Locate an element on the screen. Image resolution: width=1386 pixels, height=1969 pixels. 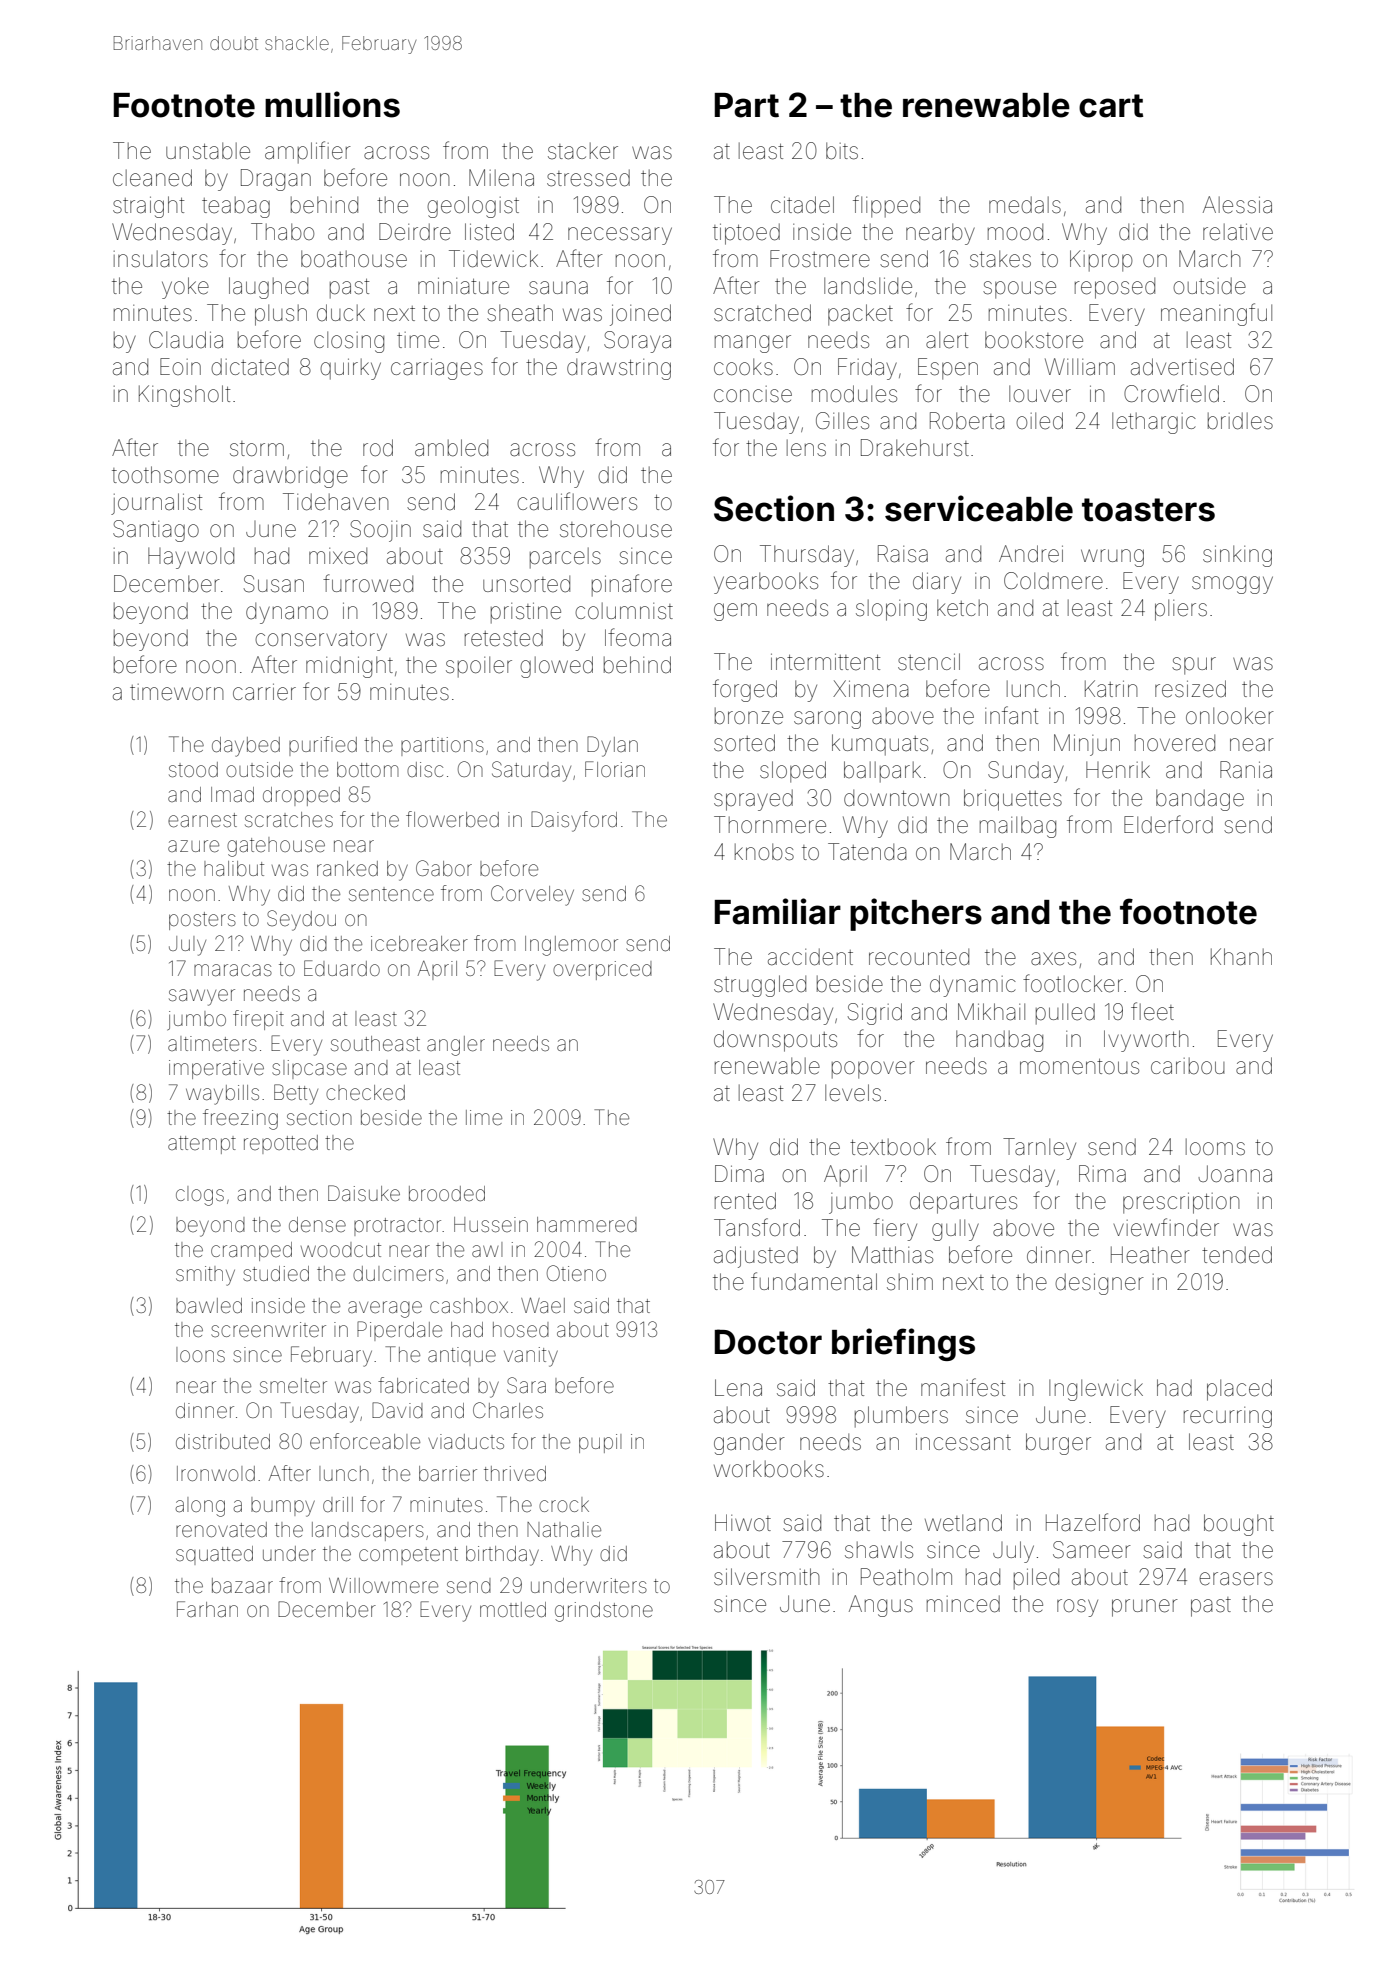
quirky is located at coordinates (350, 369).
